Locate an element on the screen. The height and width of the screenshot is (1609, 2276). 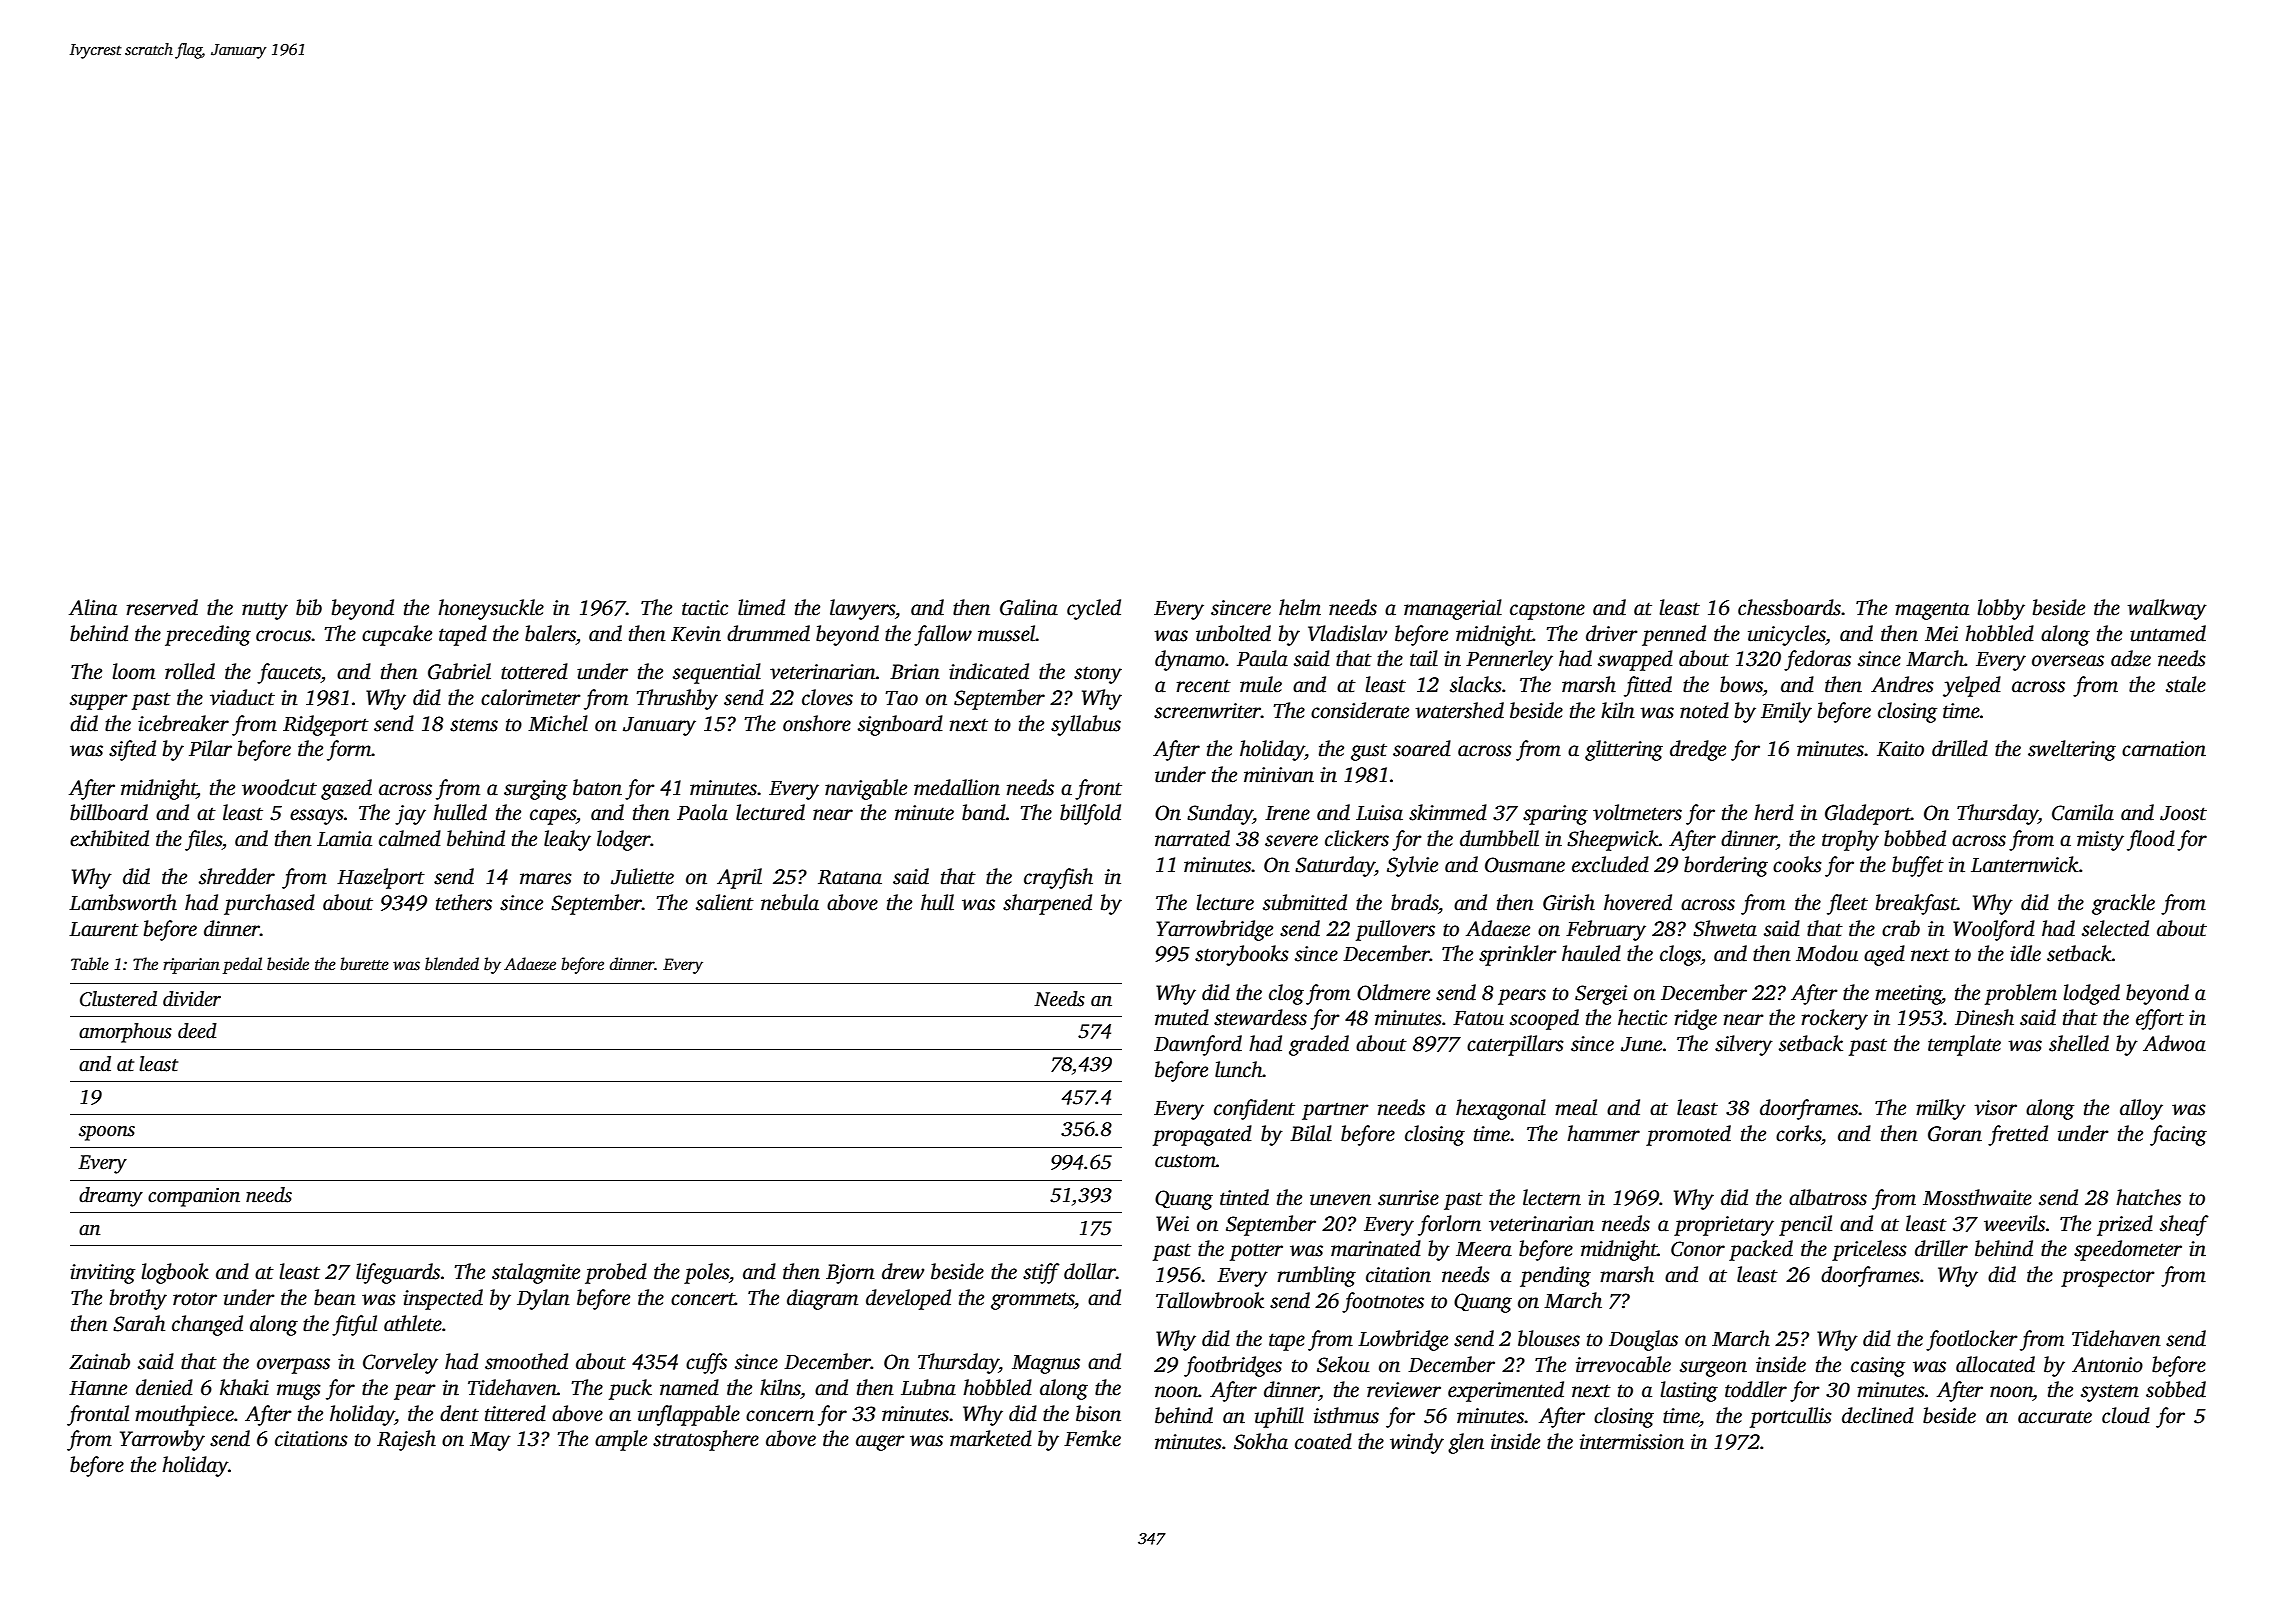
template is located at coordinates (1964, 1045).
